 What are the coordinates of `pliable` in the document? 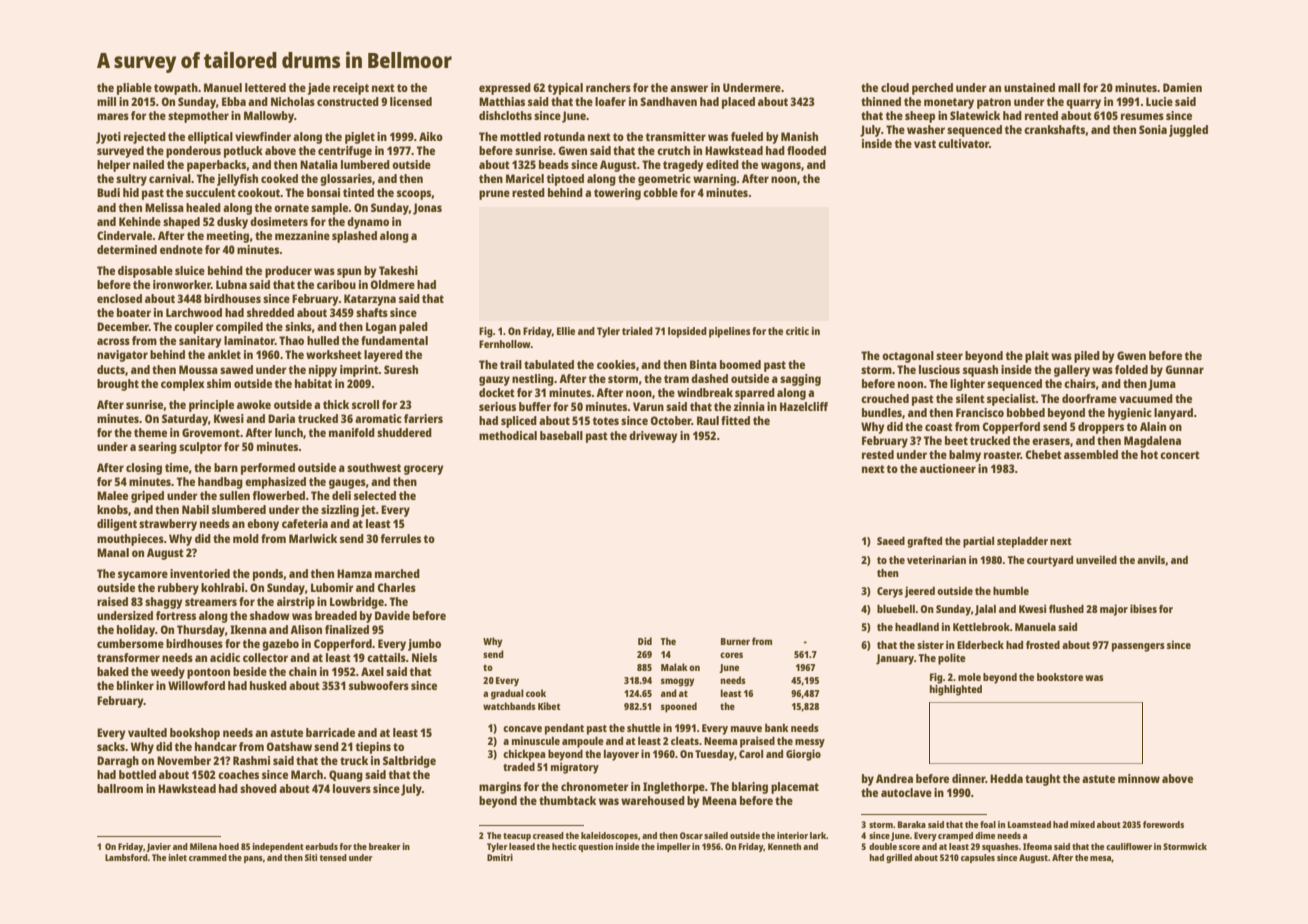 It's located at (134, 89).
